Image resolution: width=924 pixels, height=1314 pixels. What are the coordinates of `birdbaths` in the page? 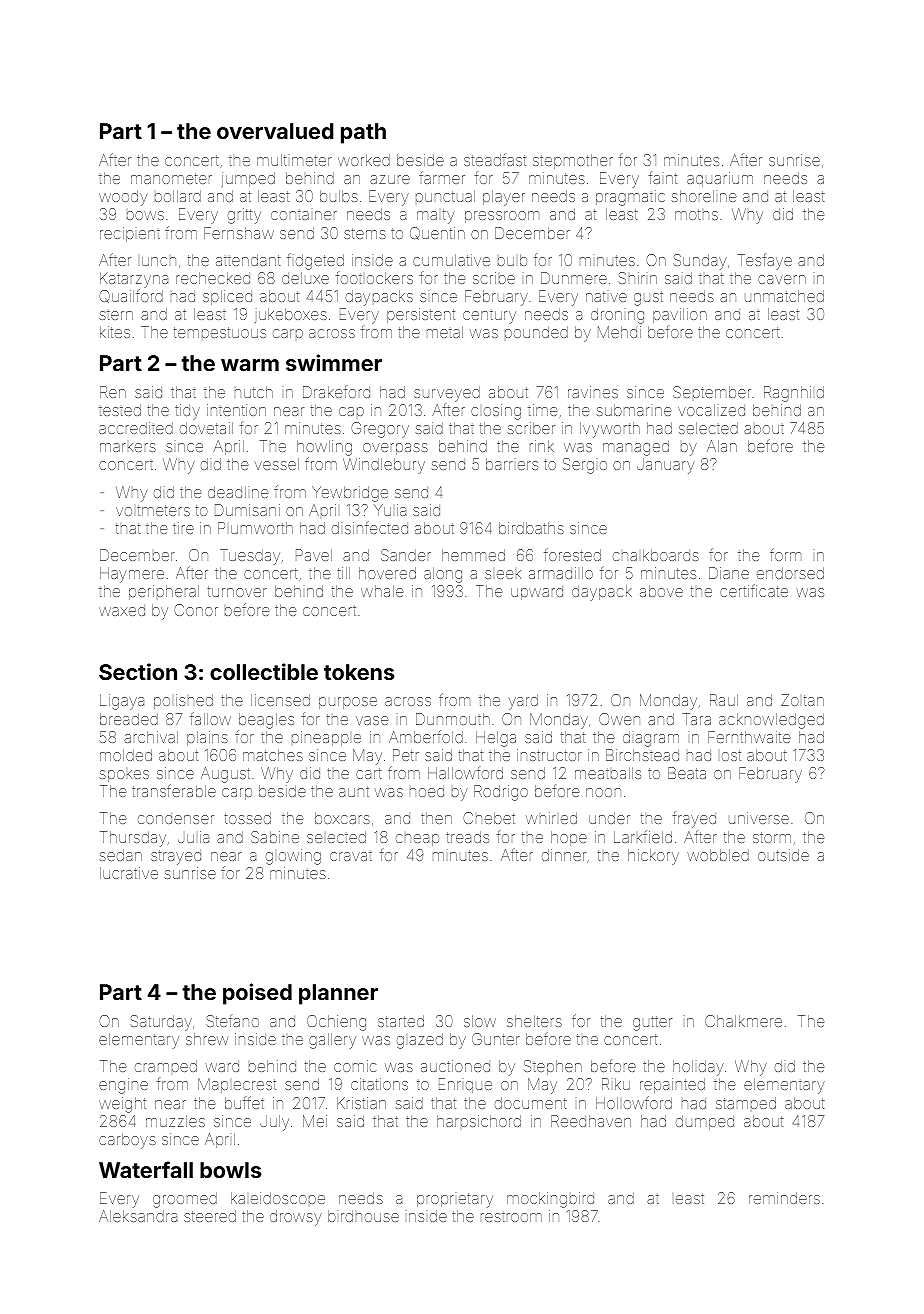 It's located at (531, 528).
